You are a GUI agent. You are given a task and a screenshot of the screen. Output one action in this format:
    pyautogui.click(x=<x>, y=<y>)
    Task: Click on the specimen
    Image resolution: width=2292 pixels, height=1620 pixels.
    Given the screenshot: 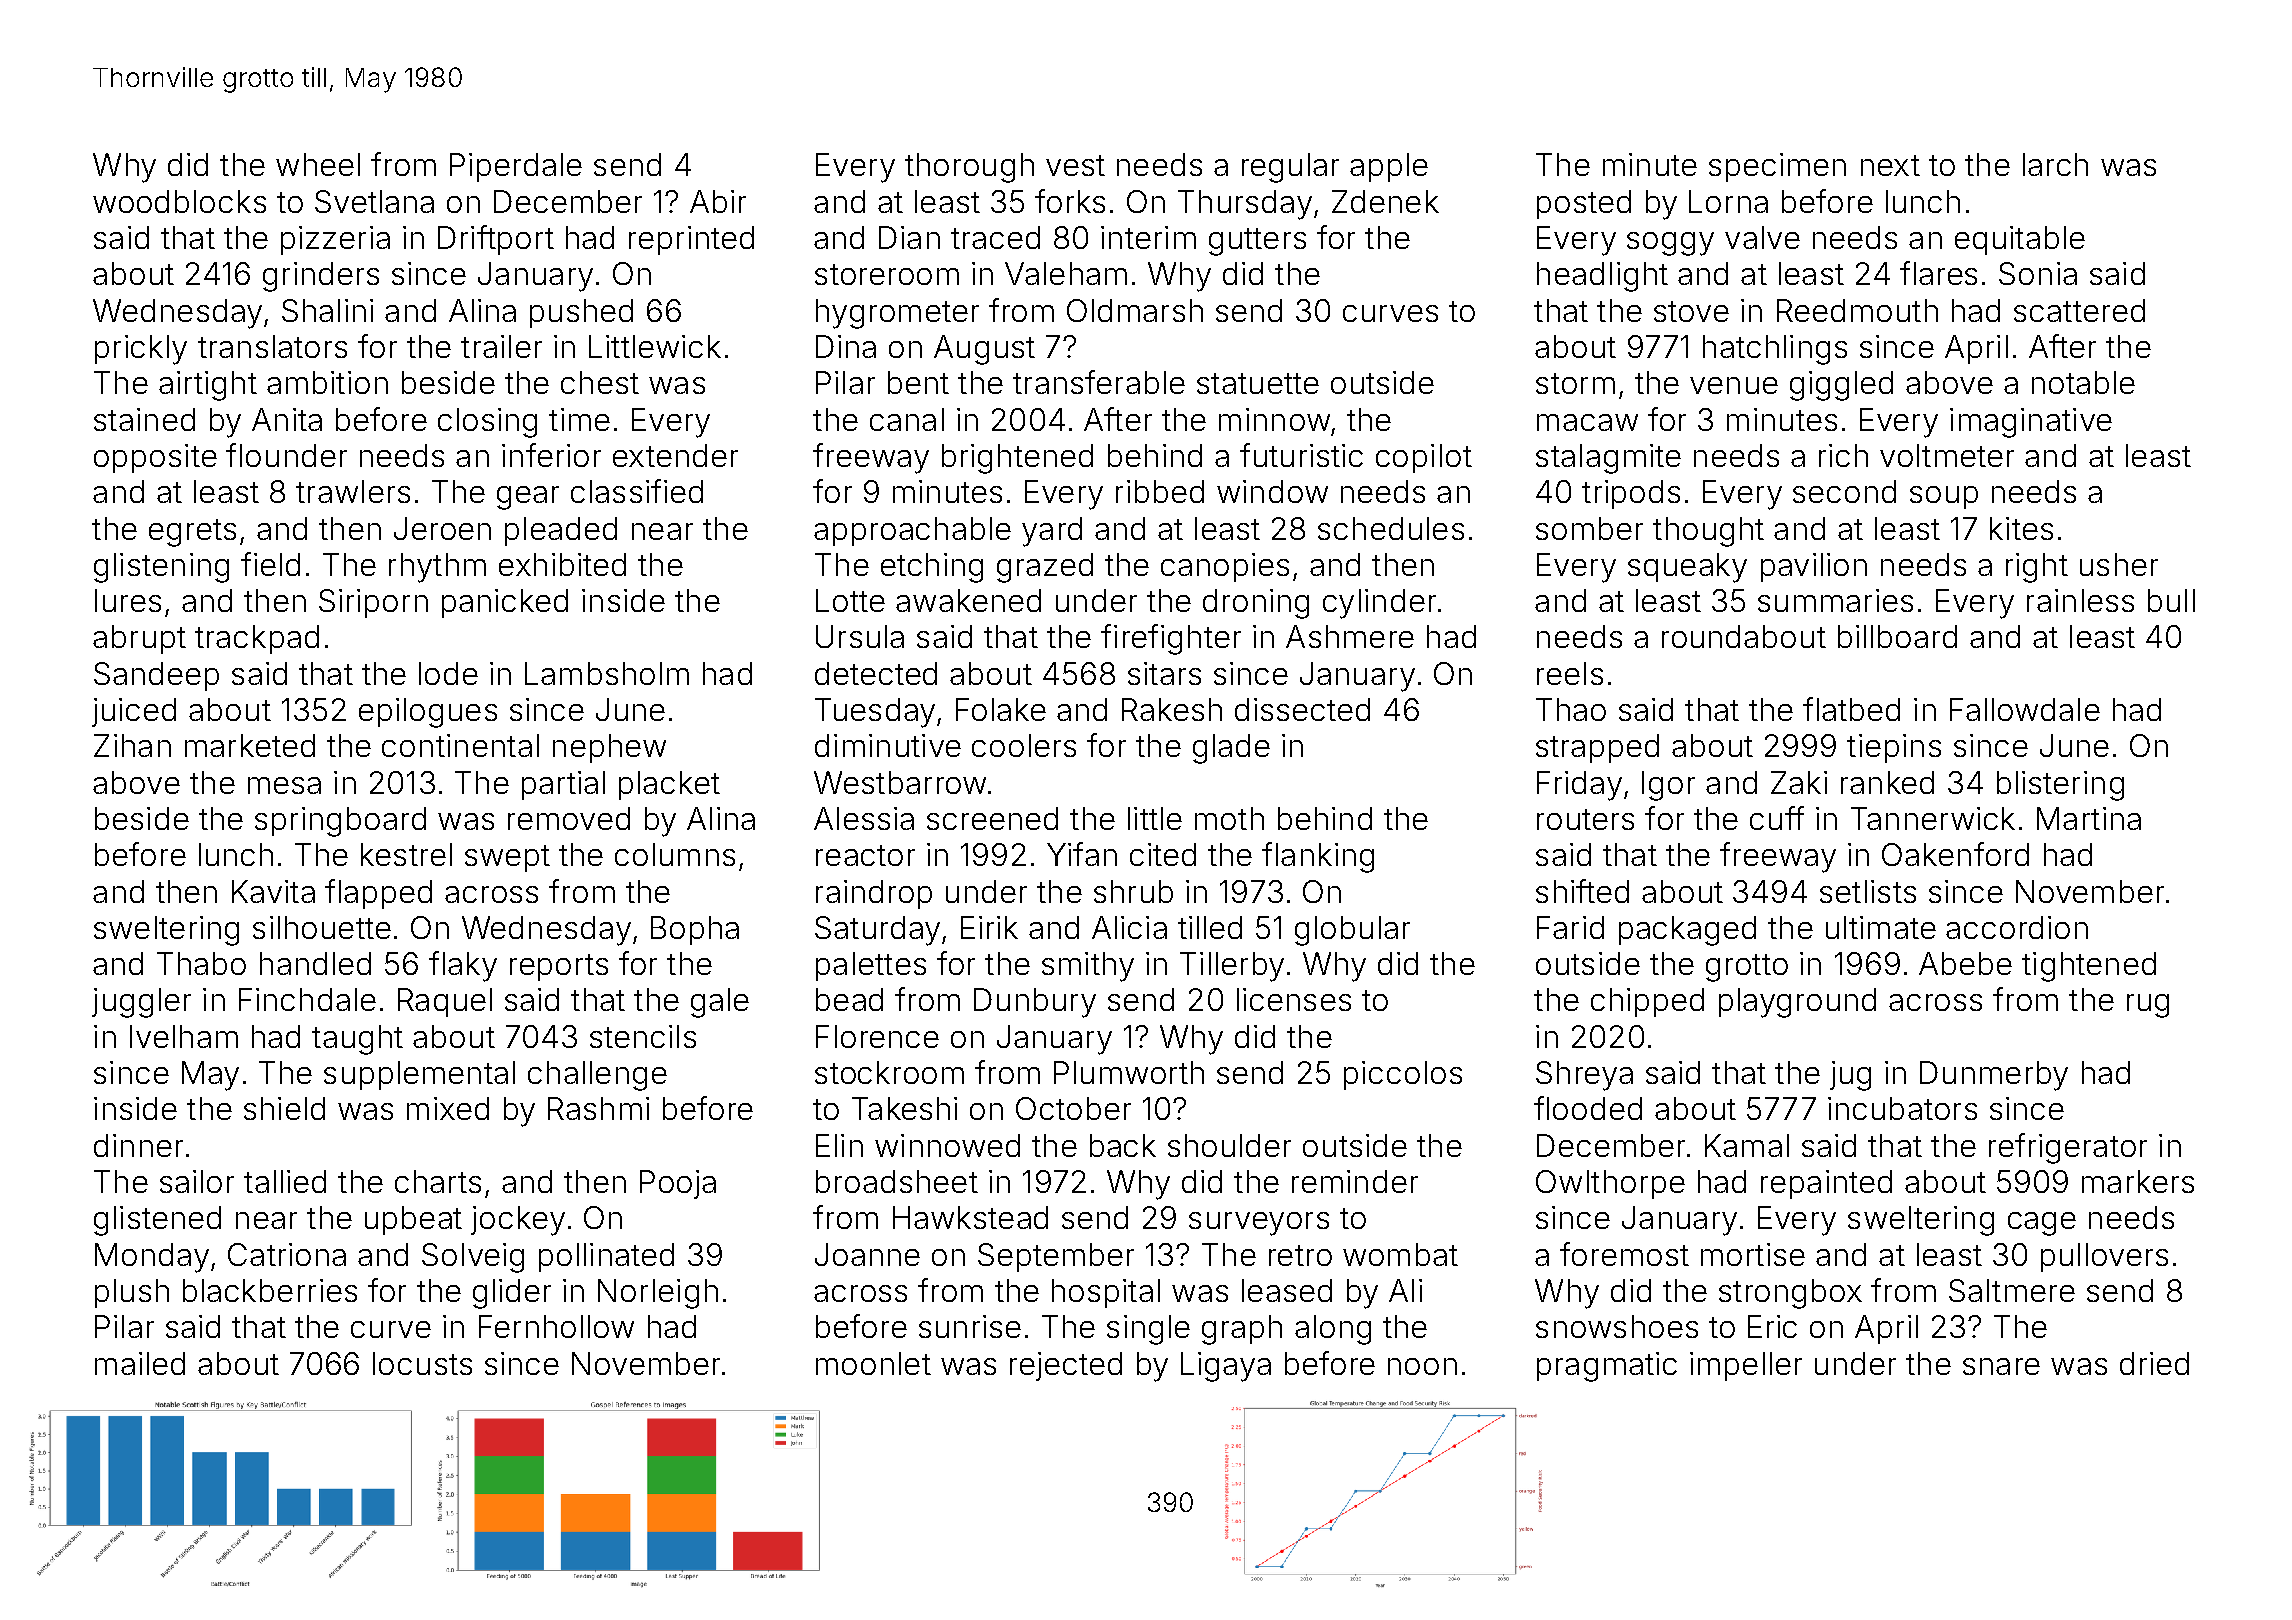 What is the action you would take?
    pyautogui.click(x=1777, y=167)
